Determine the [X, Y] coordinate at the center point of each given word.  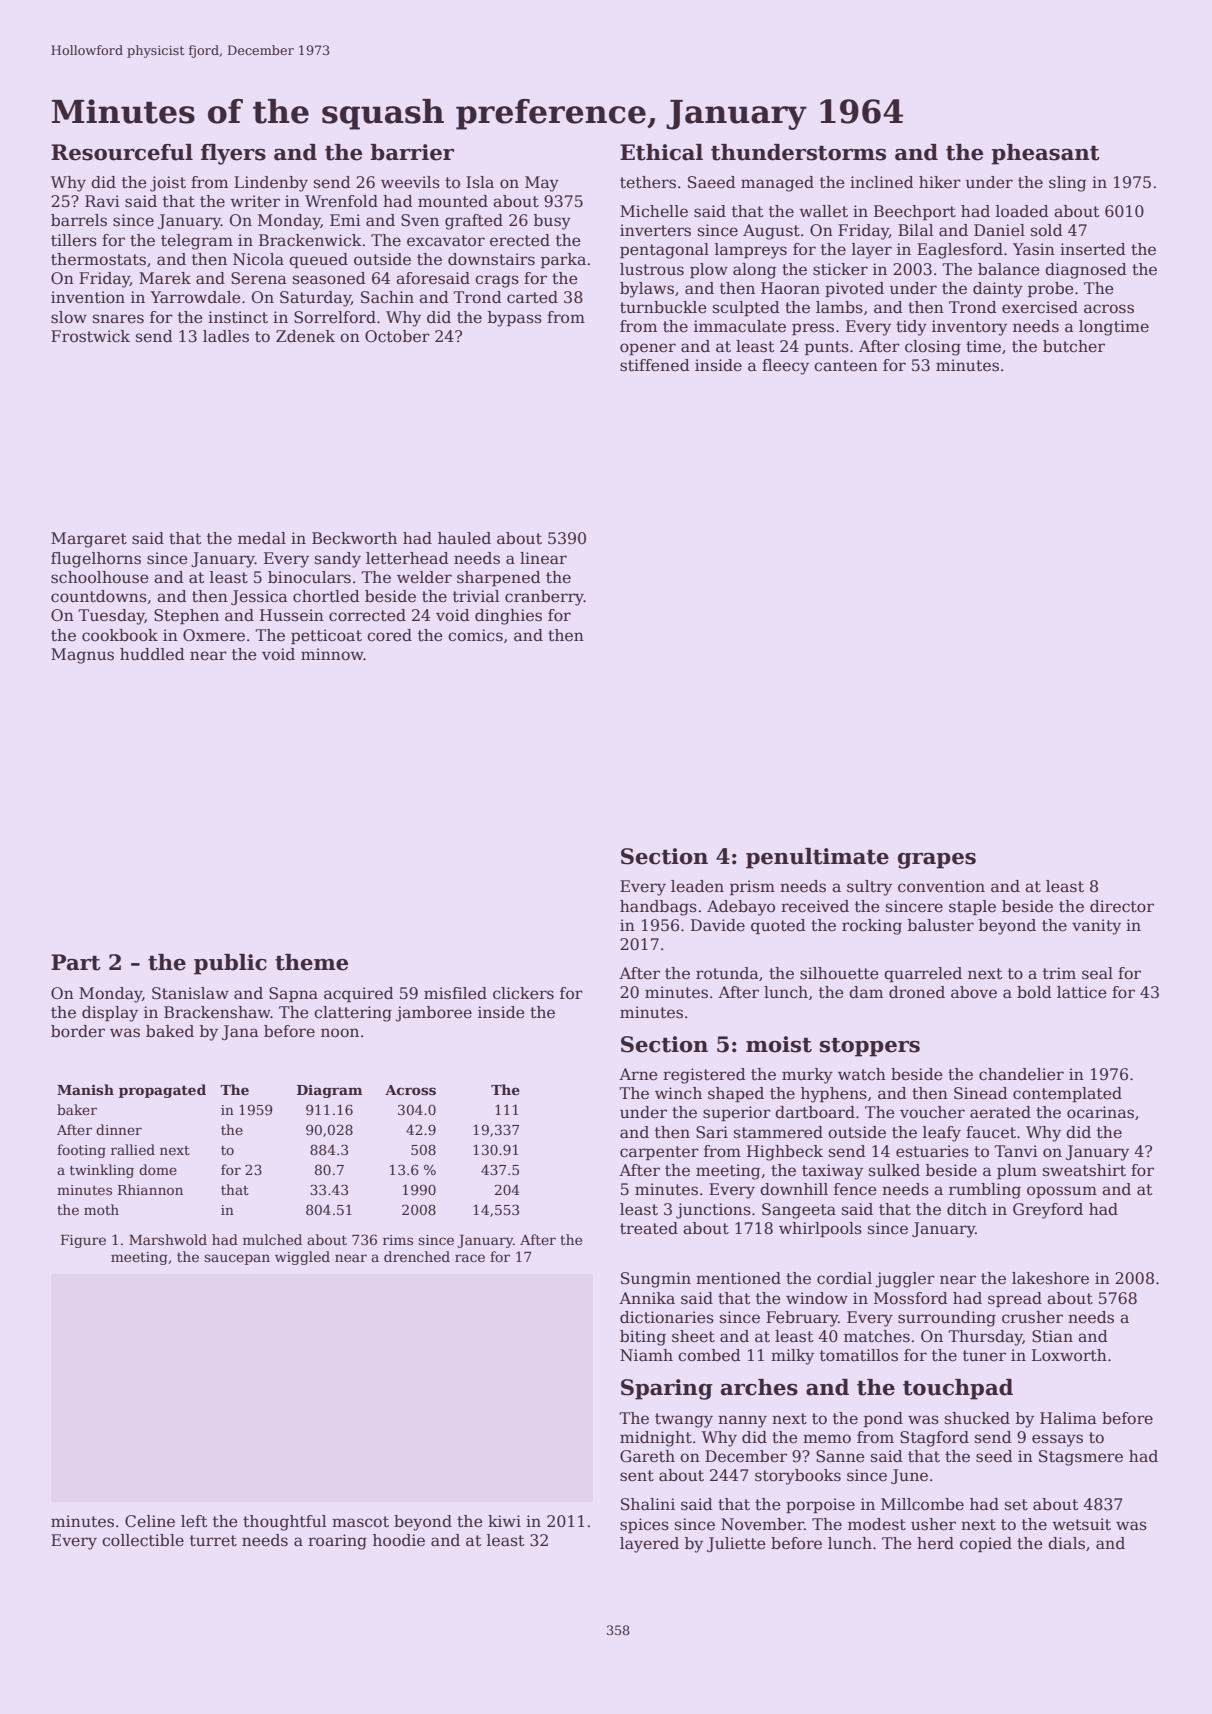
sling [1067, 184]
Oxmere [214, 635]
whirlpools [820, 1229]
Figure [83, 1241]
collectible [143, 1540]
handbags [658, 908]
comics [475, 635]
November [762, 1524]
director [1122, 906]
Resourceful [122, 152]
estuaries [932, 1151]
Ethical [661, 152]
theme [311, 962]
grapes [937, 861]
